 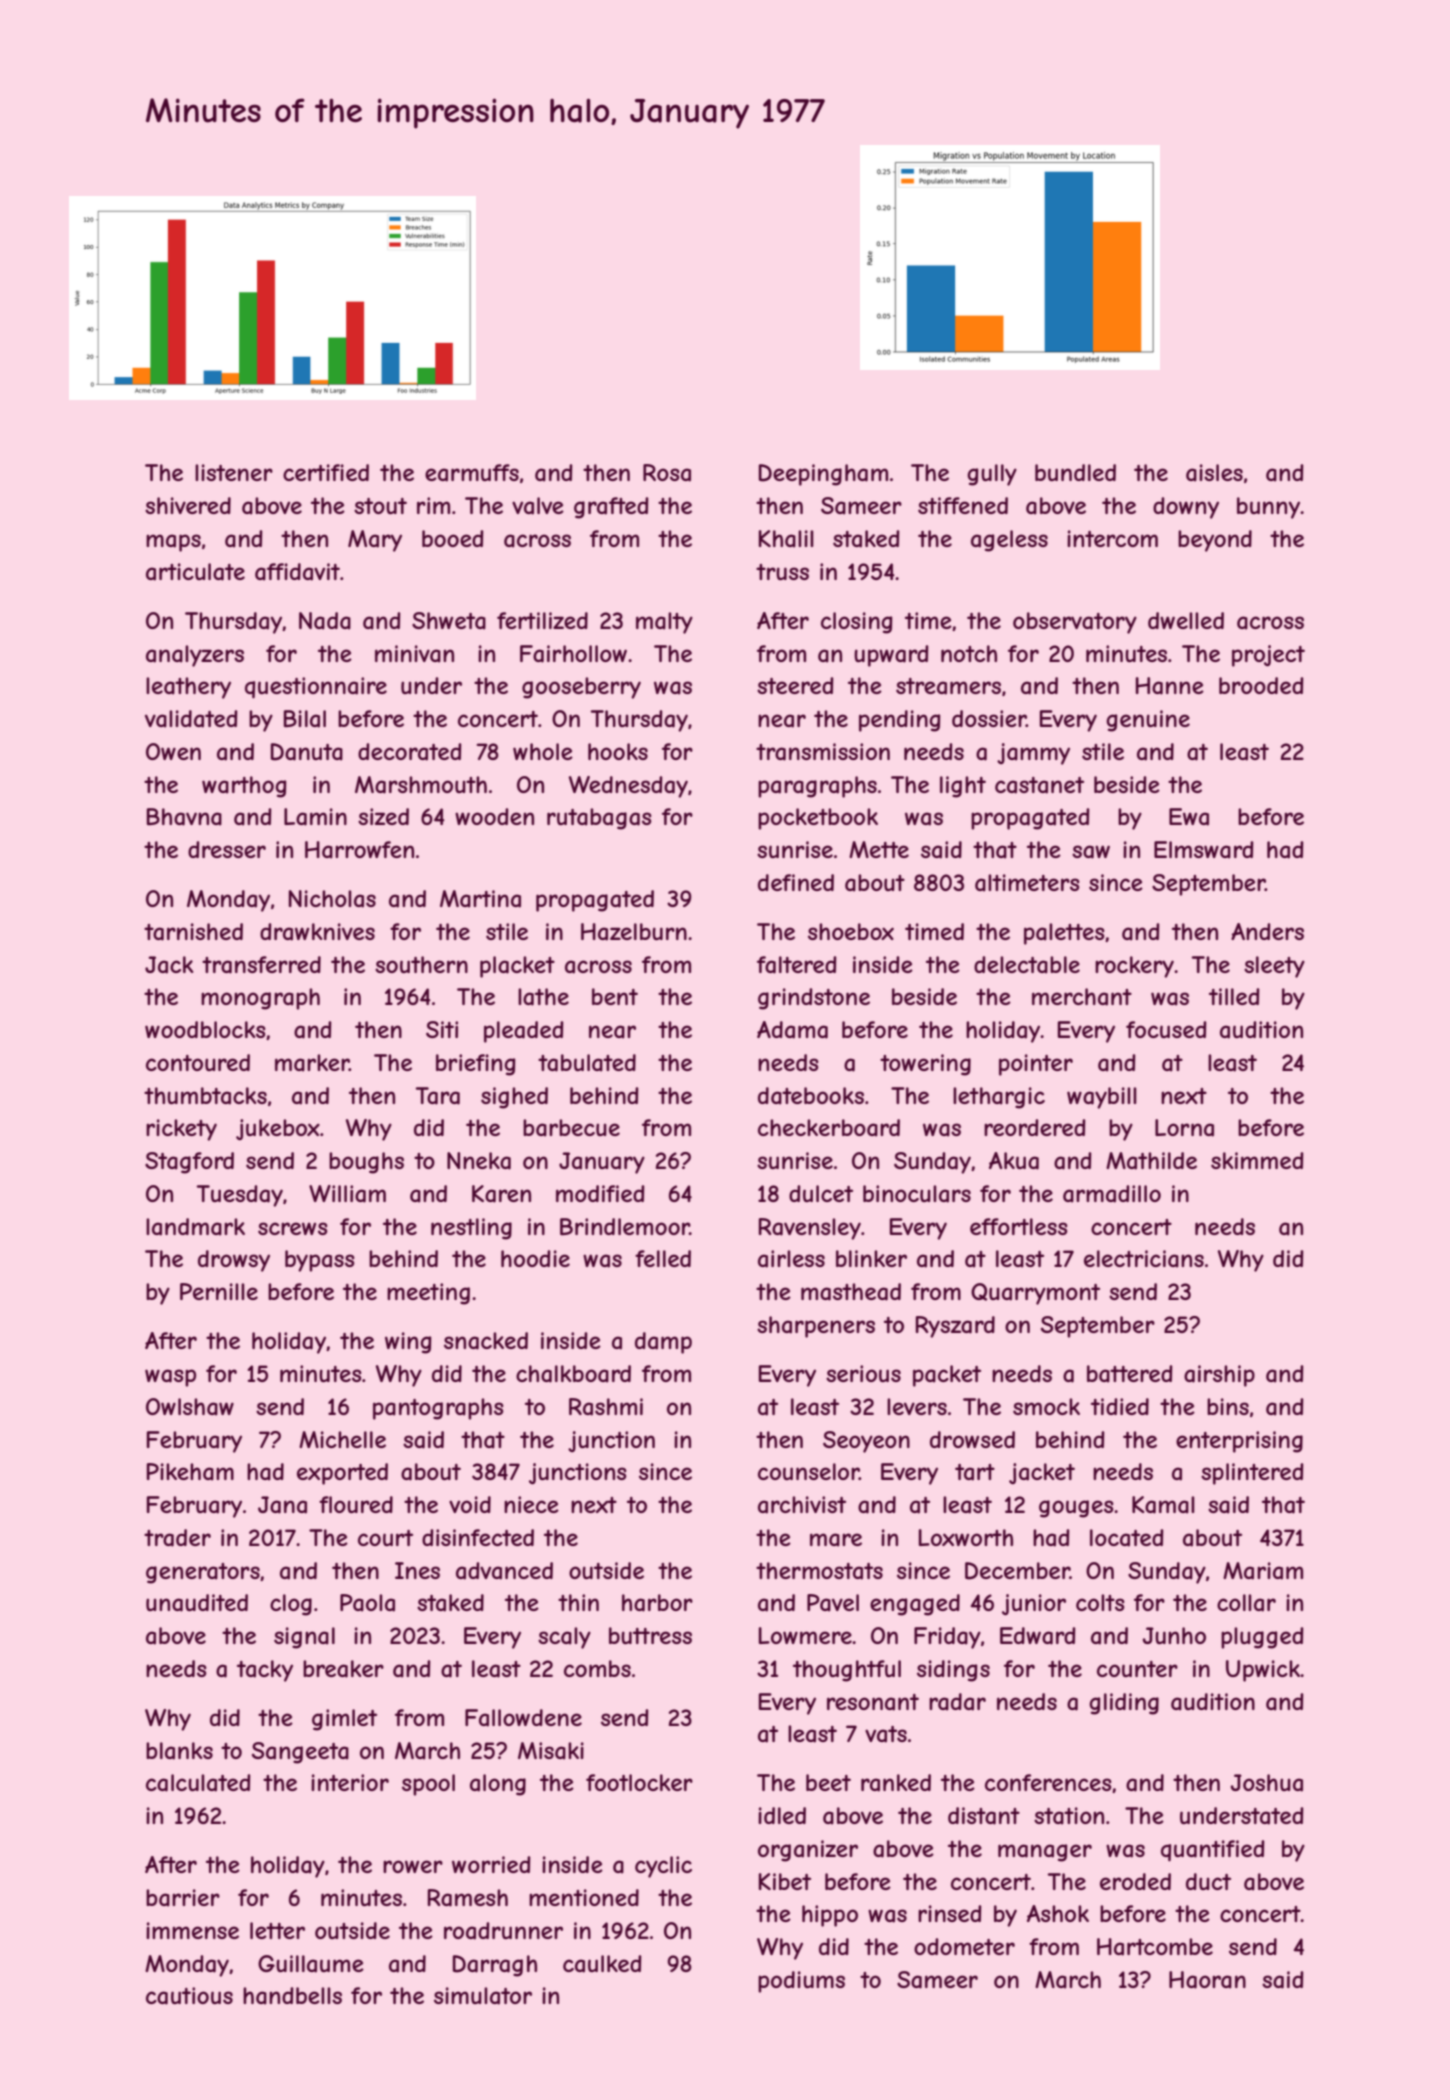 What do you see at coordinates (1263, 1671) in the screenshot?
I see `Upwick` at bounding box center [1263, 1671].
